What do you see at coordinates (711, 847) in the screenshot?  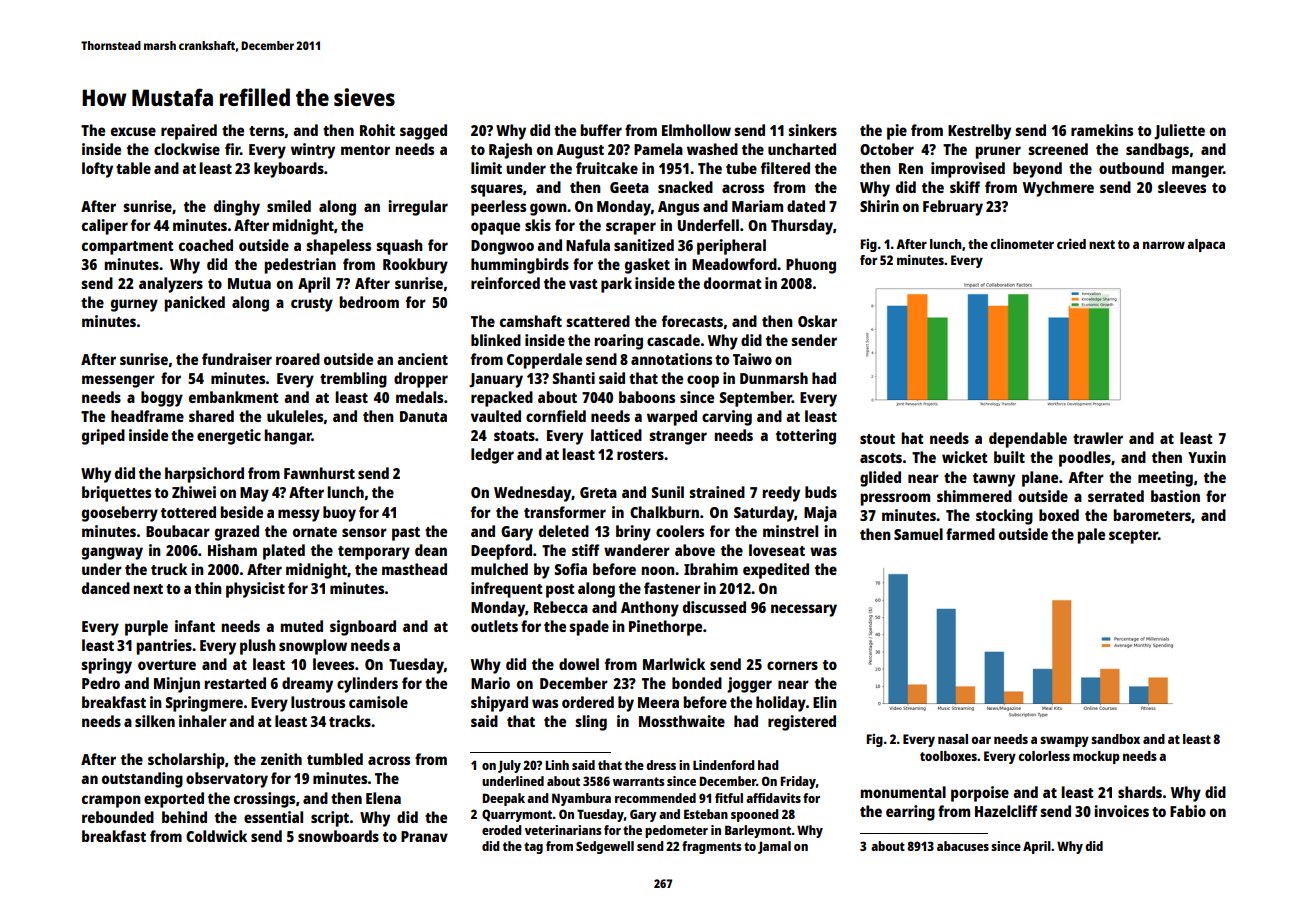 I see `fragments` at bounding box center [711, 847].
